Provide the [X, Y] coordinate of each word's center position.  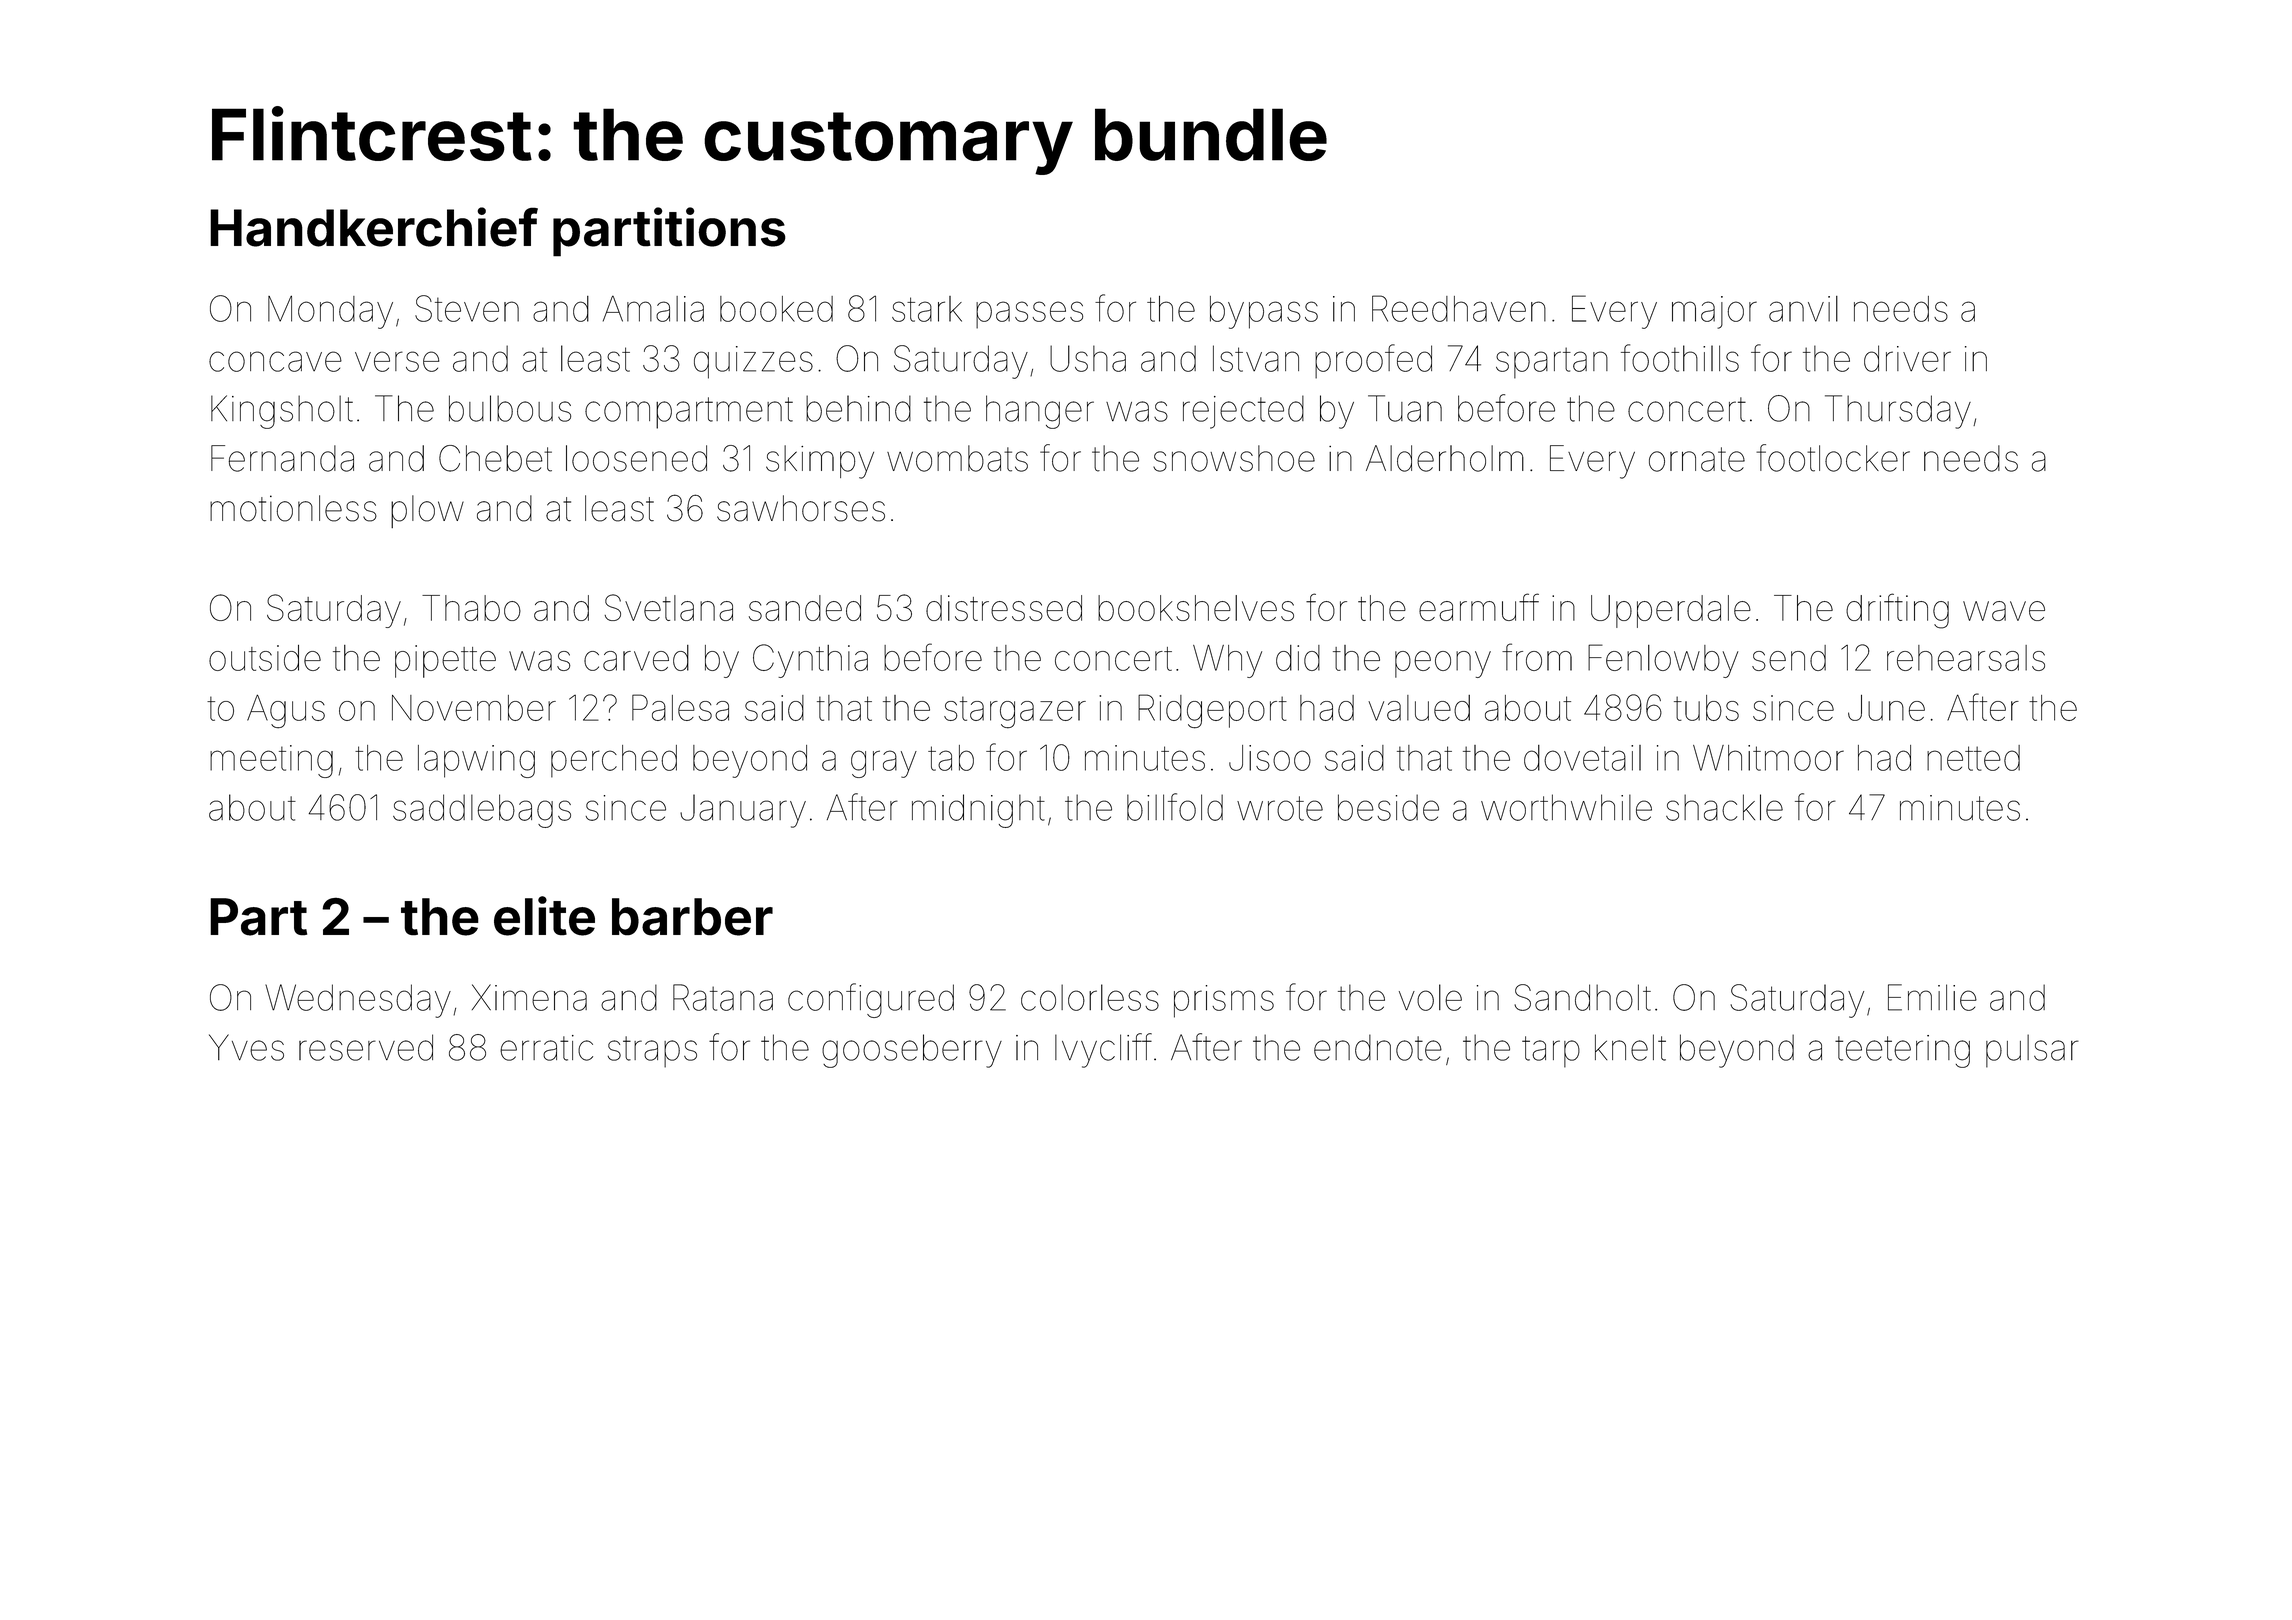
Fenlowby [1663, 661]
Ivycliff [1103, 1050]
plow [427, 511]
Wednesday [358, 1001]
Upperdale [1671, 611]
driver [1907, 358]
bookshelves [1196, 608]
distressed [1004, 608]
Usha [1088, 358]
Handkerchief [374, 227]
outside [265, 658]
